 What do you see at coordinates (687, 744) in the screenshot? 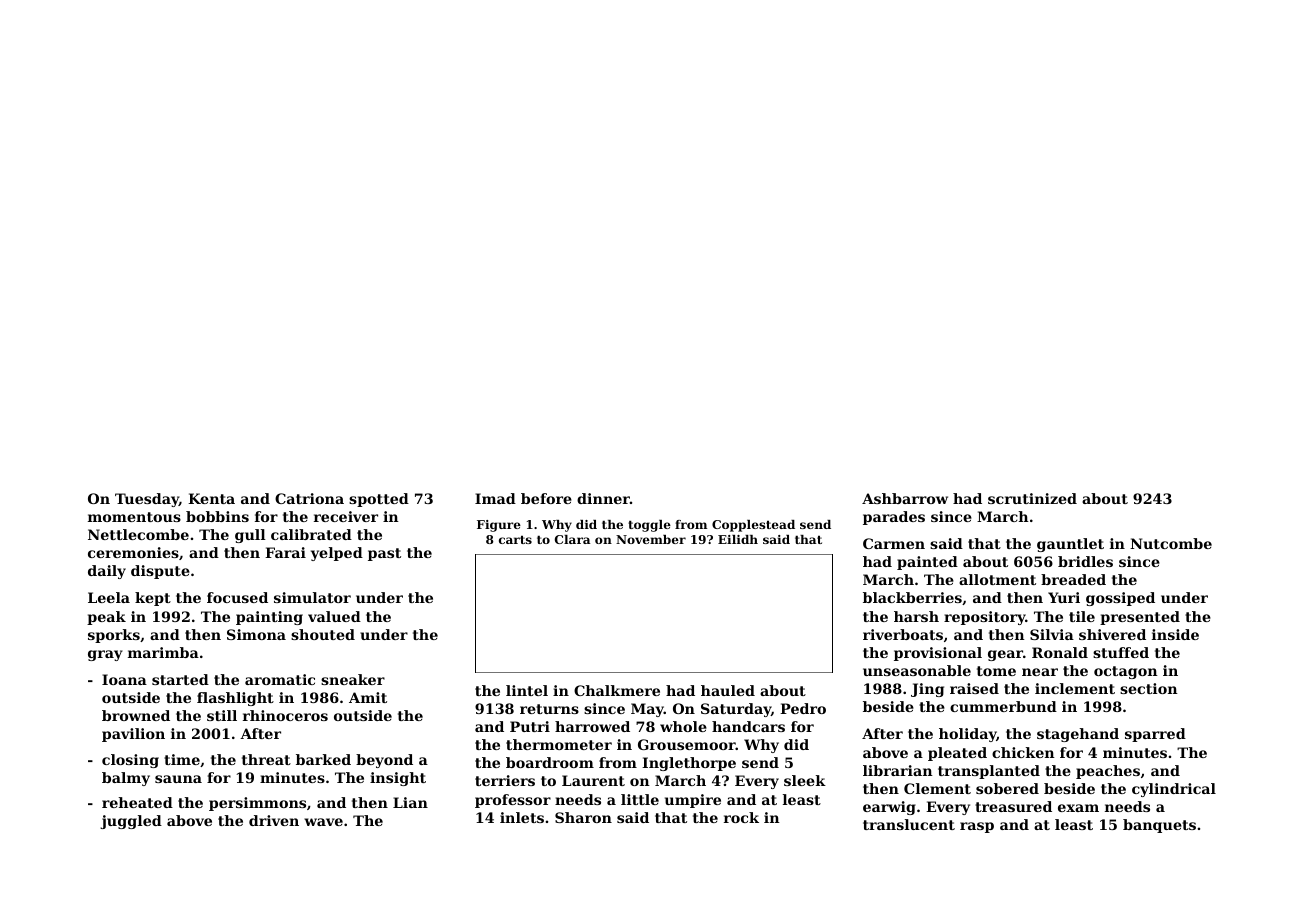
I see `Grousemoor` at bounding box center [687, 744].
